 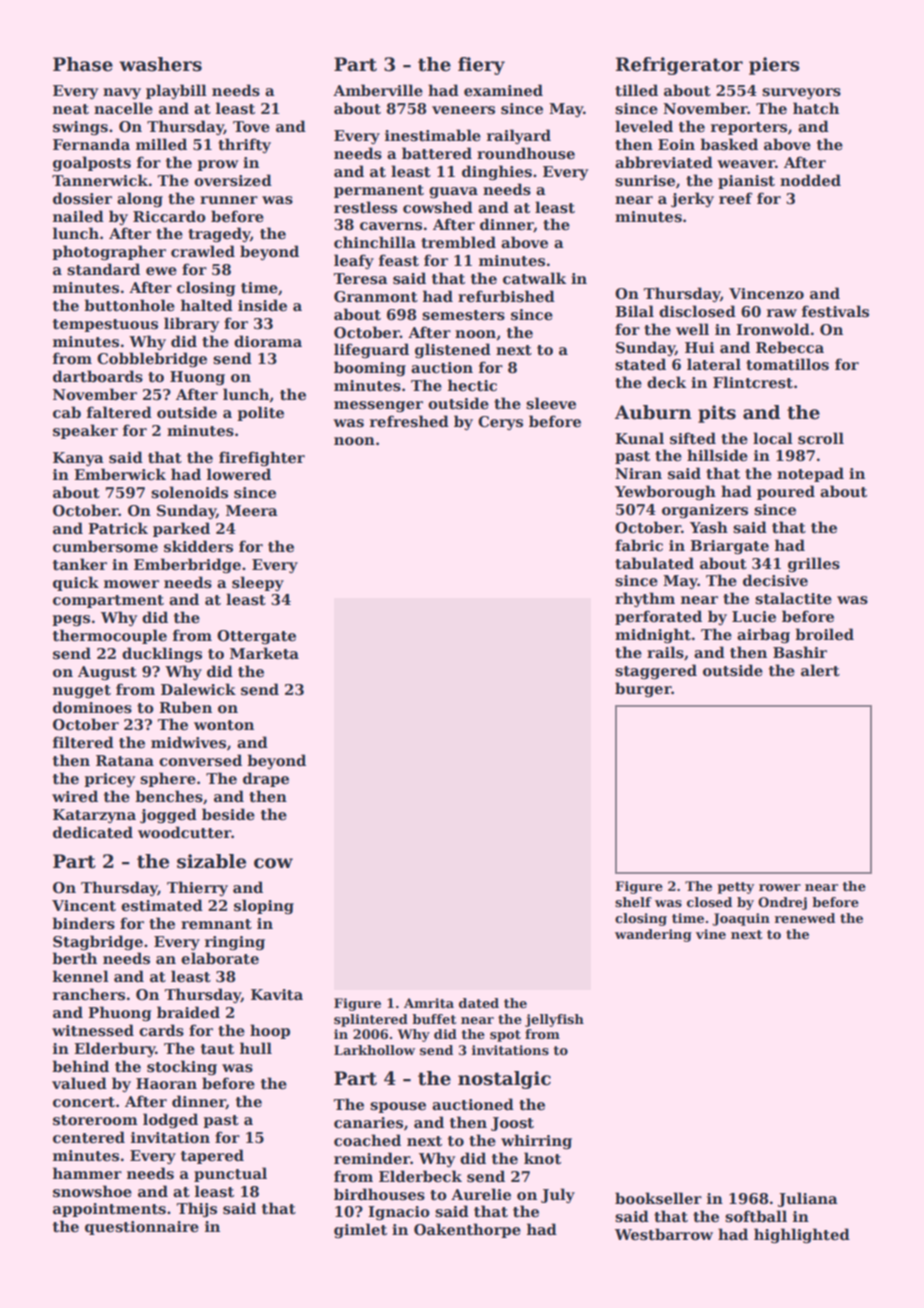 I want to click on sleeve, so click(x=551, y=403).
